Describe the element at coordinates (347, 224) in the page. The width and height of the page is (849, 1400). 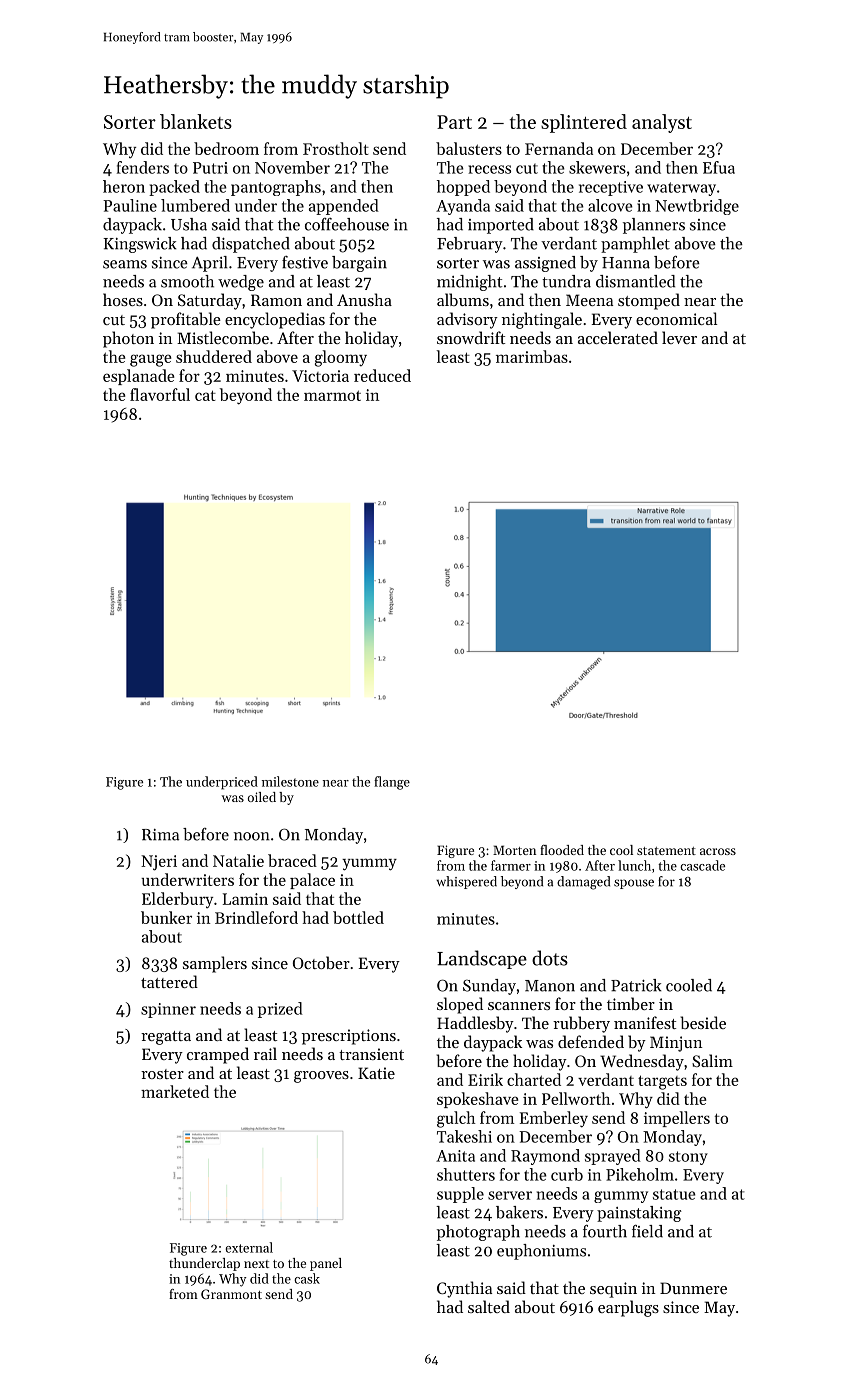
I see `coffeehouse` at that location.
